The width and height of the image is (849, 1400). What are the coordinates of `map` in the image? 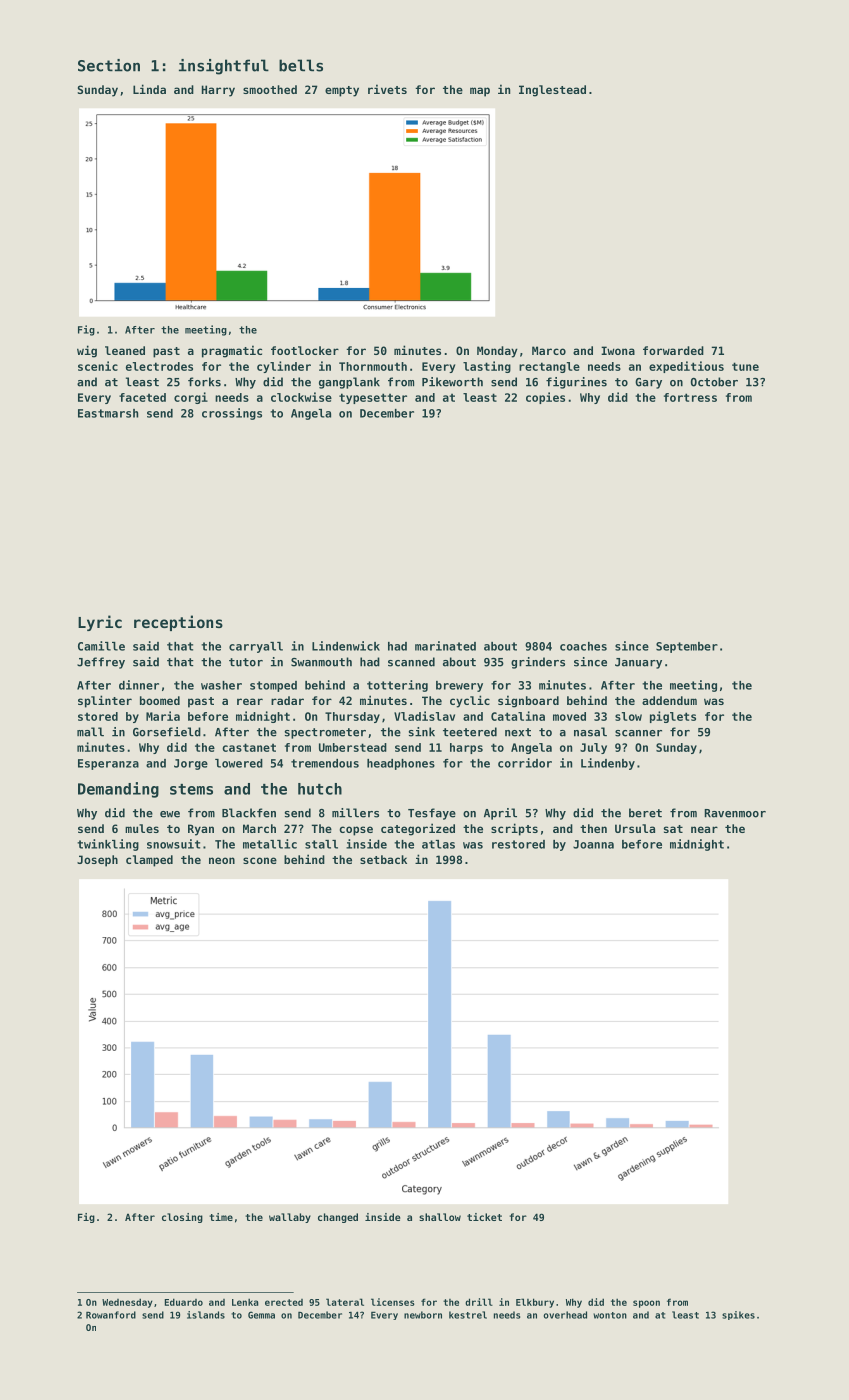 It's located at (480, 92).
